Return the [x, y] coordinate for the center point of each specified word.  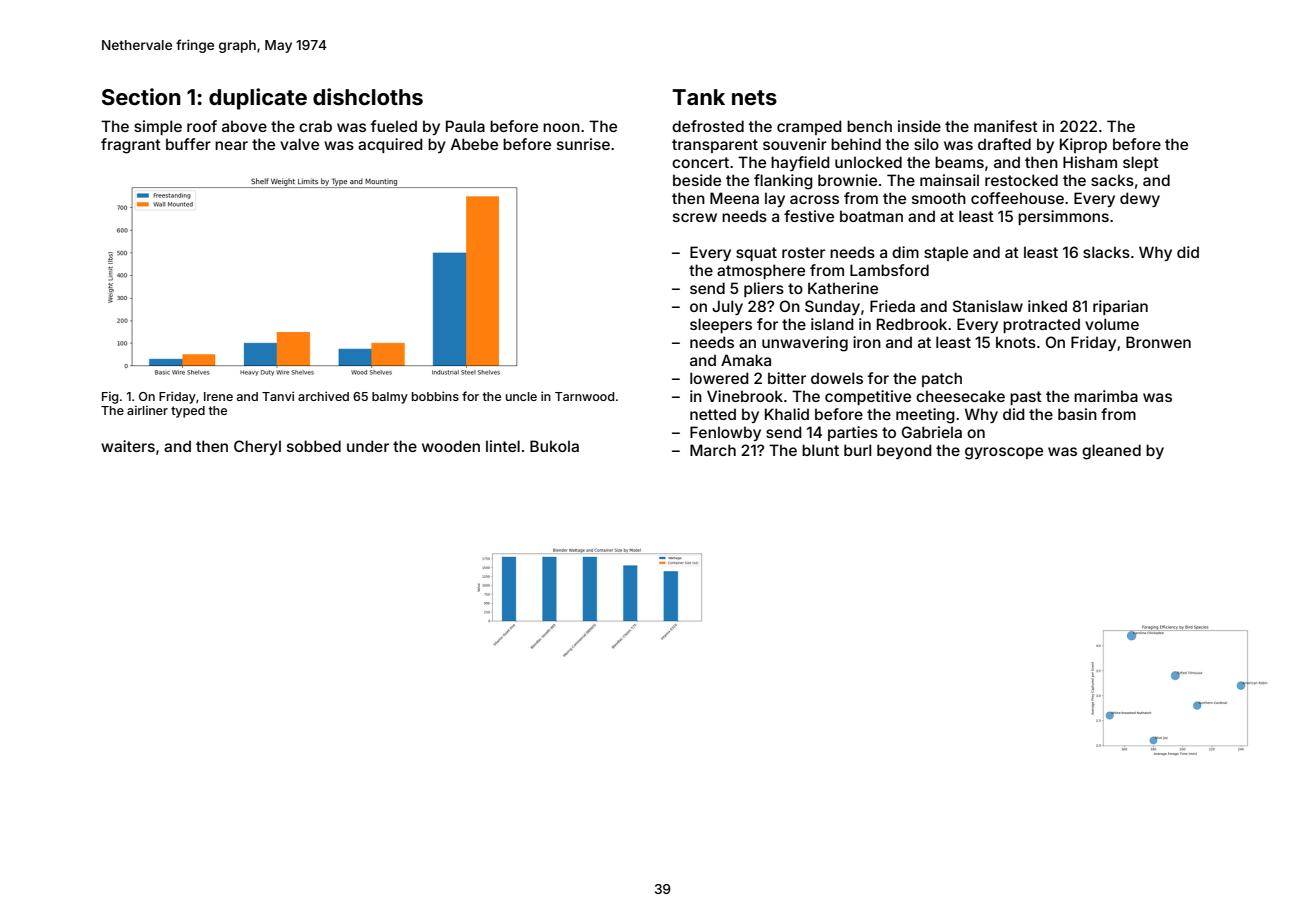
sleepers [721, 325]
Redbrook [912, 324]
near [231, 145]
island [832, 324]
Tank [698, 97]
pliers [764, 289]
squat [756, 254]
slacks [1106, 252]
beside [697, 180]
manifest [1006, 126]
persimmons [1063, 217]
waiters [128, 446]
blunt [820, 450]
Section [141, 96]
